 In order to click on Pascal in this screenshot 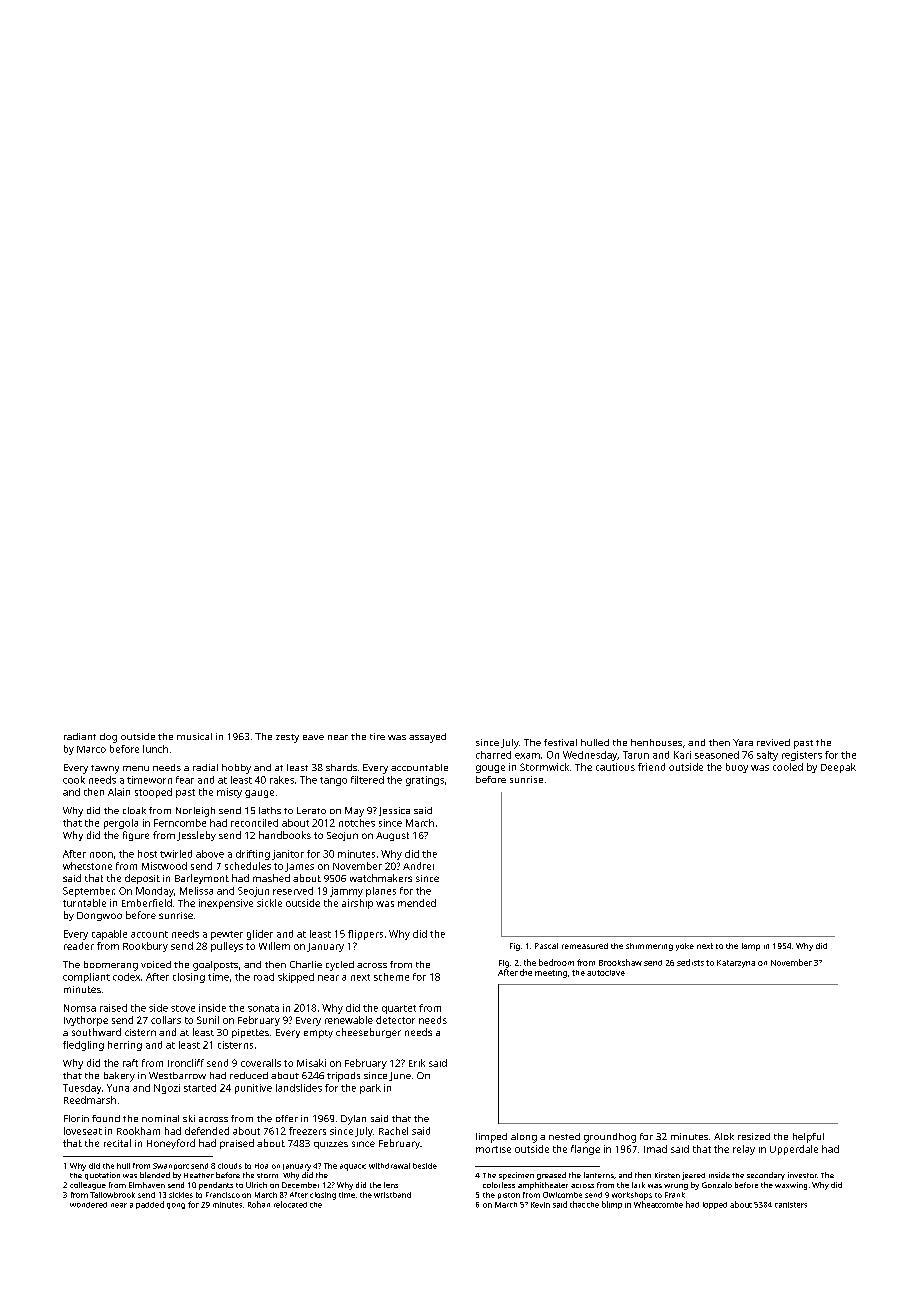, I will do `click(546, 946)`.
